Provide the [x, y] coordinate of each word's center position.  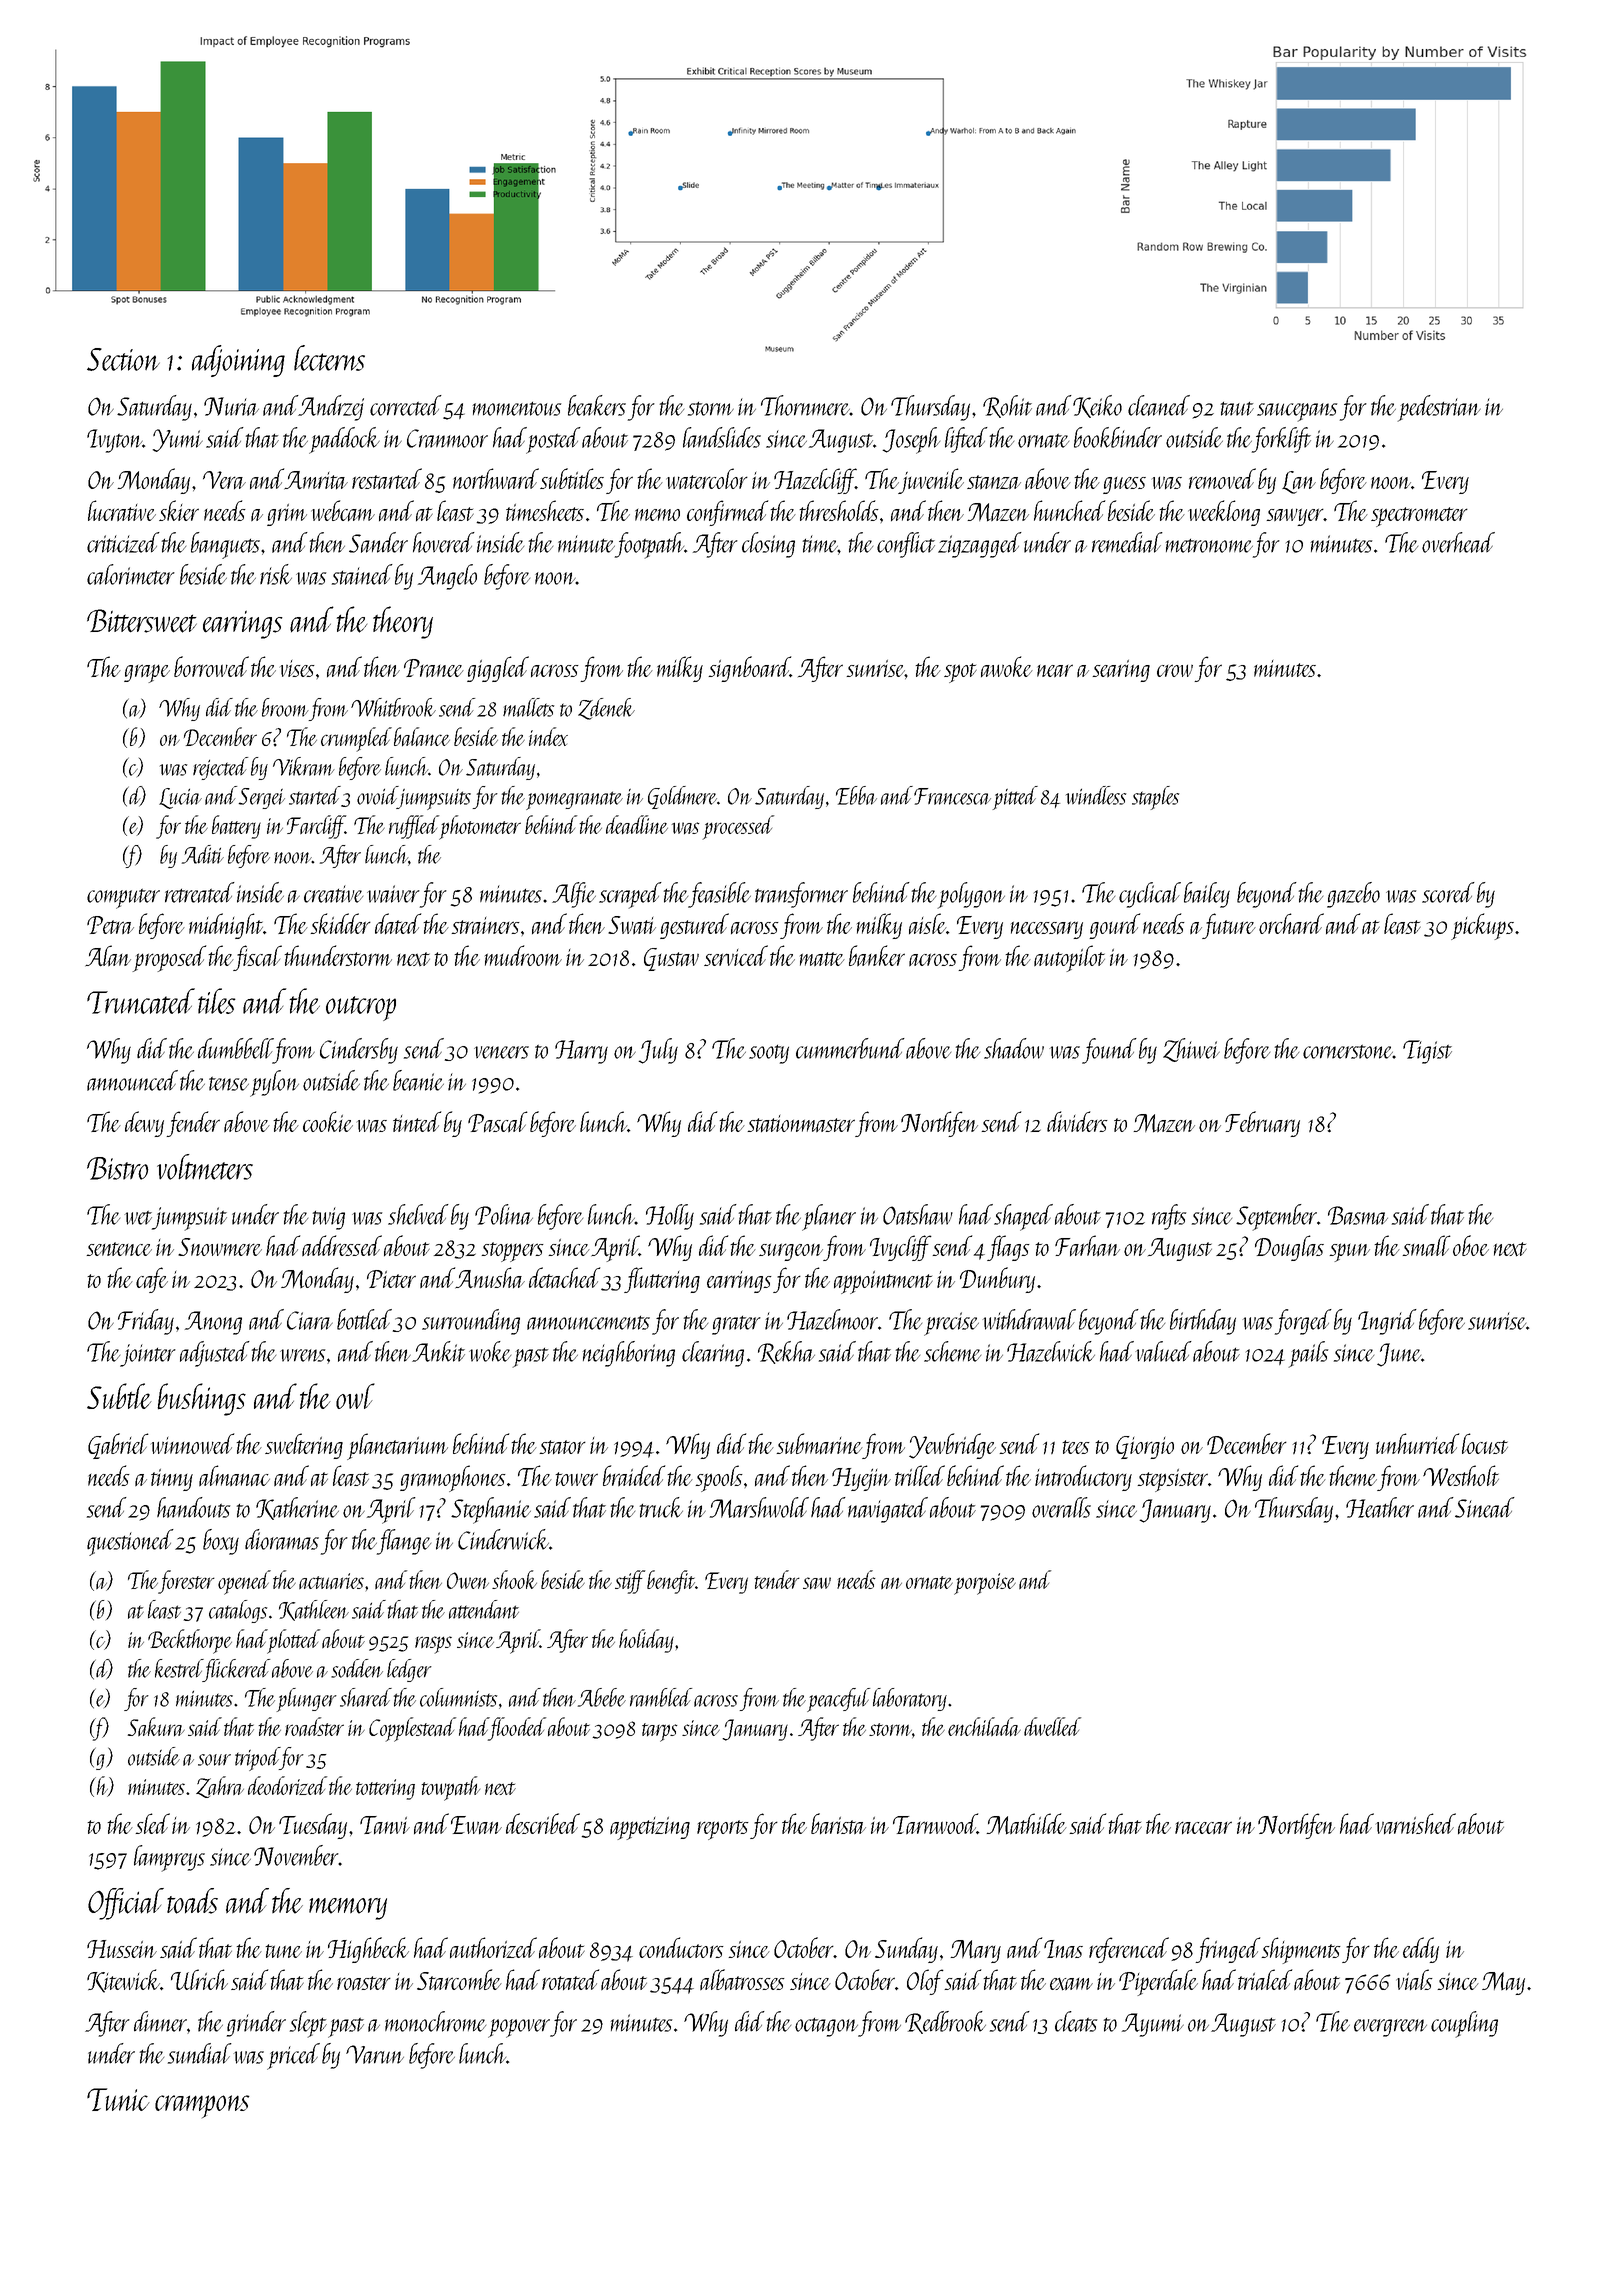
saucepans [1297, 412]
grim [287, 515]
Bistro [117, 1168]
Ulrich [199, 1979]
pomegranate [574, 800]
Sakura [156, 1726]
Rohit [1007, 406]
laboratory [910, 1699]
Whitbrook [393, 707]
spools [719, 1478]
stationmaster [801, 1123]
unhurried [1417, 1443]
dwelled [1052, 1726]
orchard [1291, 923]
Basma [1358, 1215]
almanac [234, 1475]
